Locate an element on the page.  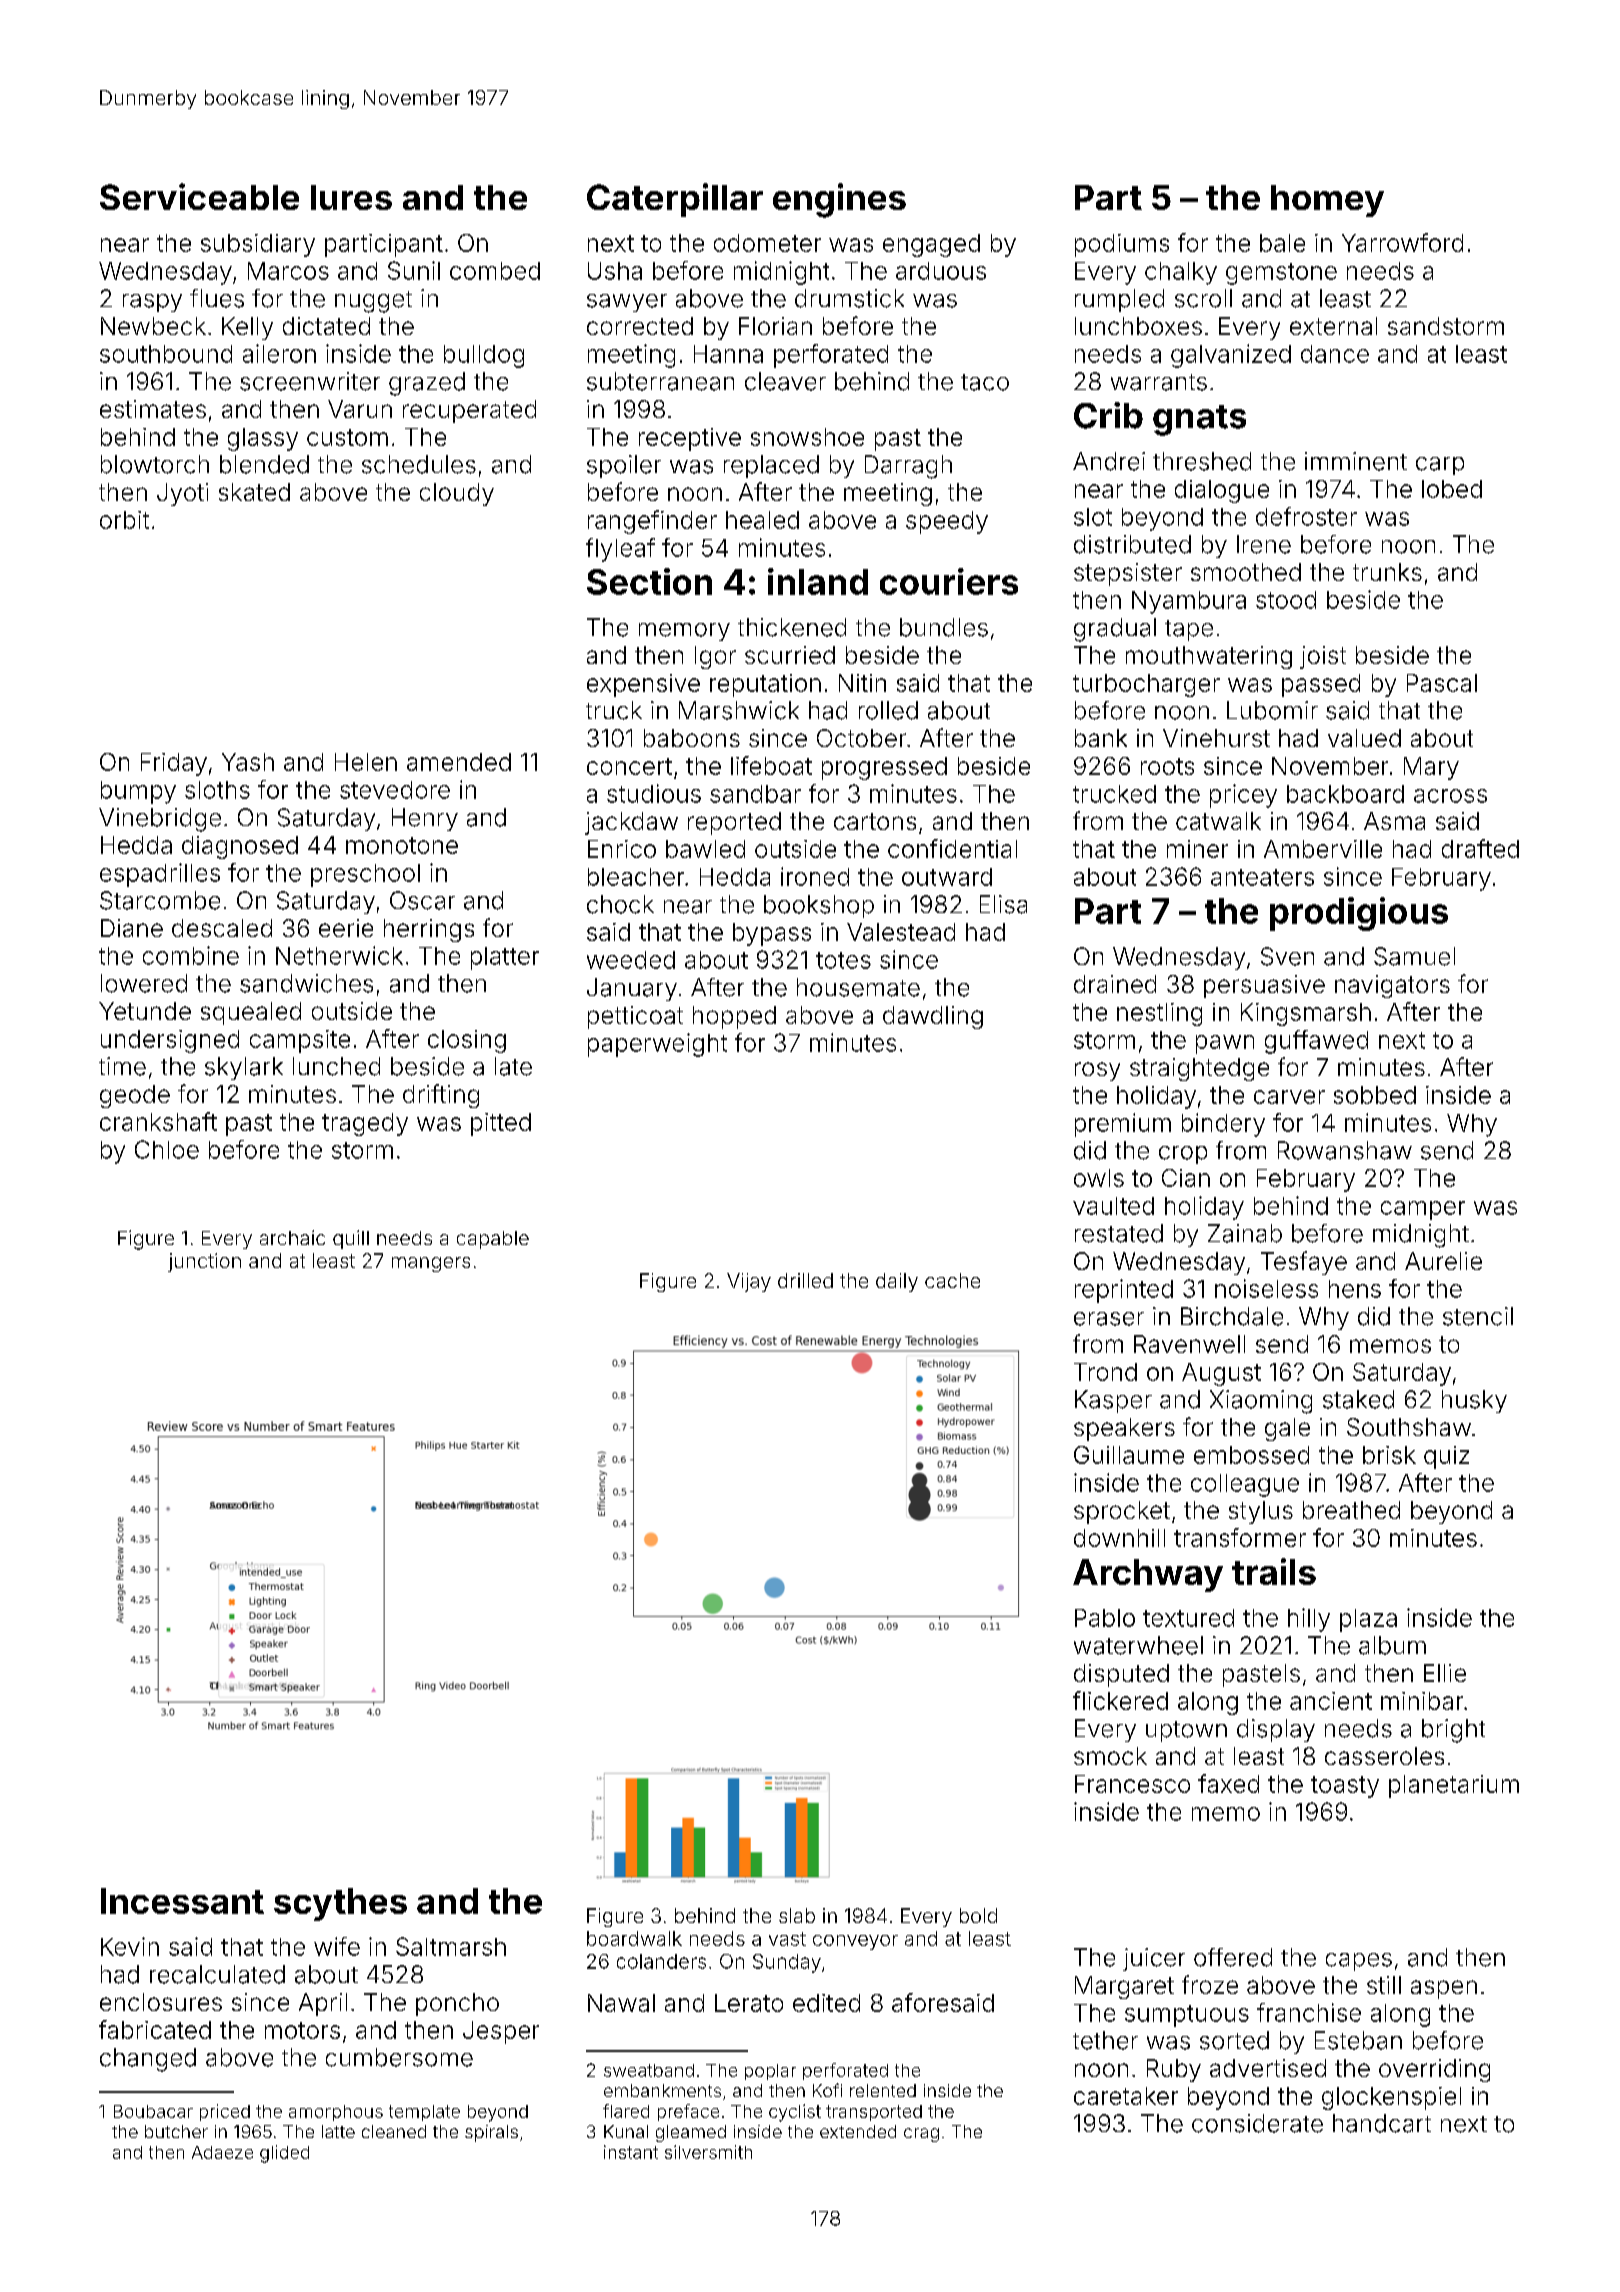
drifting is located at coordinates (441, 1096).
